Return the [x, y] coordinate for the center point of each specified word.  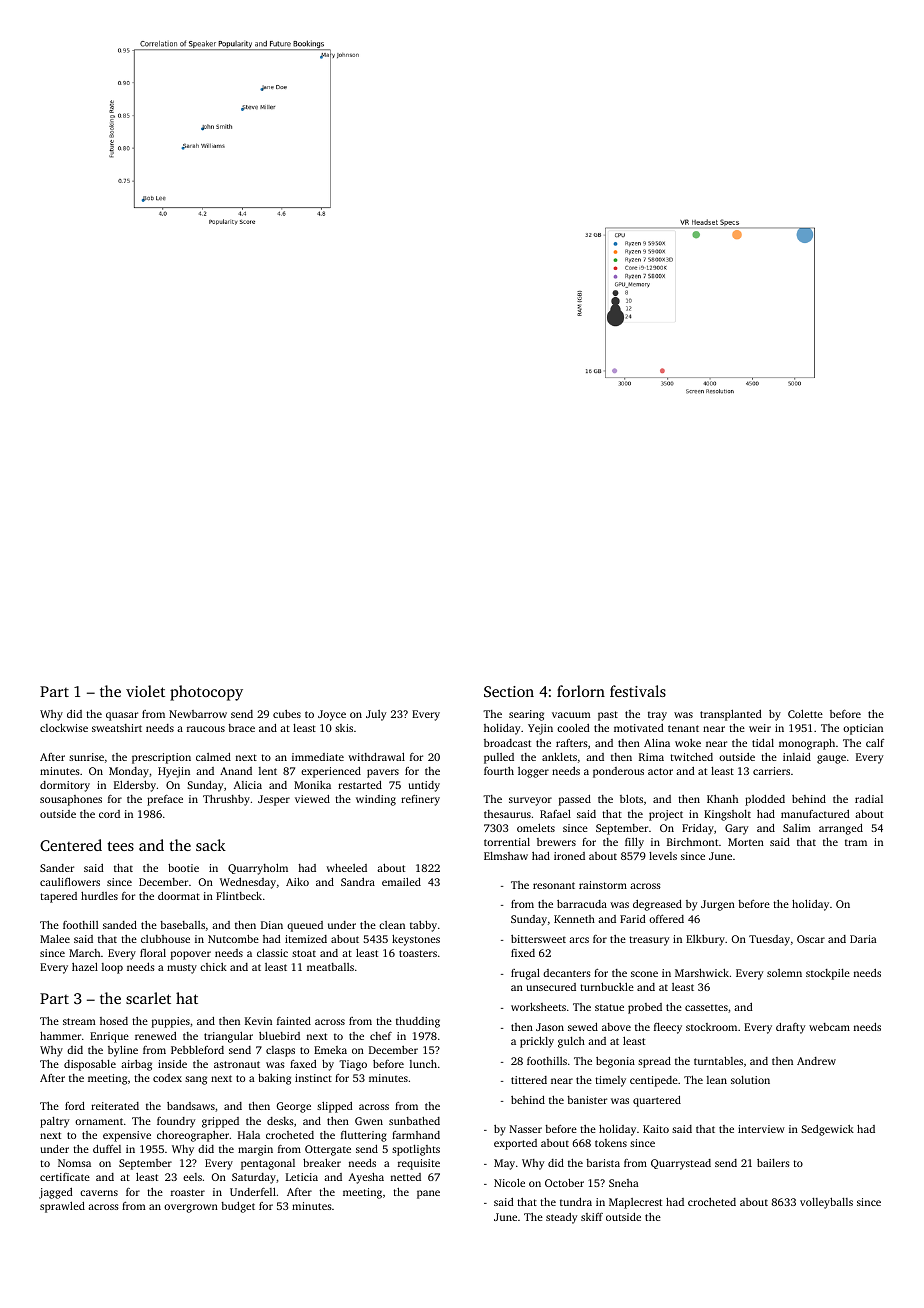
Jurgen [718, 905]
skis [344, 728]
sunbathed [414, 1121]
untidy [424, 786]
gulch [571, 1042]
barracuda [582, 904]
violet [145, 691]
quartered [657, 1101]
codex [167, 1078]
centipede [654, 1081]
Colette [805, 714]
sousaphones [71, 800]
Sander [57, 868]
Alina [657, 743]
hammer [60, 1036]
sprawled [62, 1207]
